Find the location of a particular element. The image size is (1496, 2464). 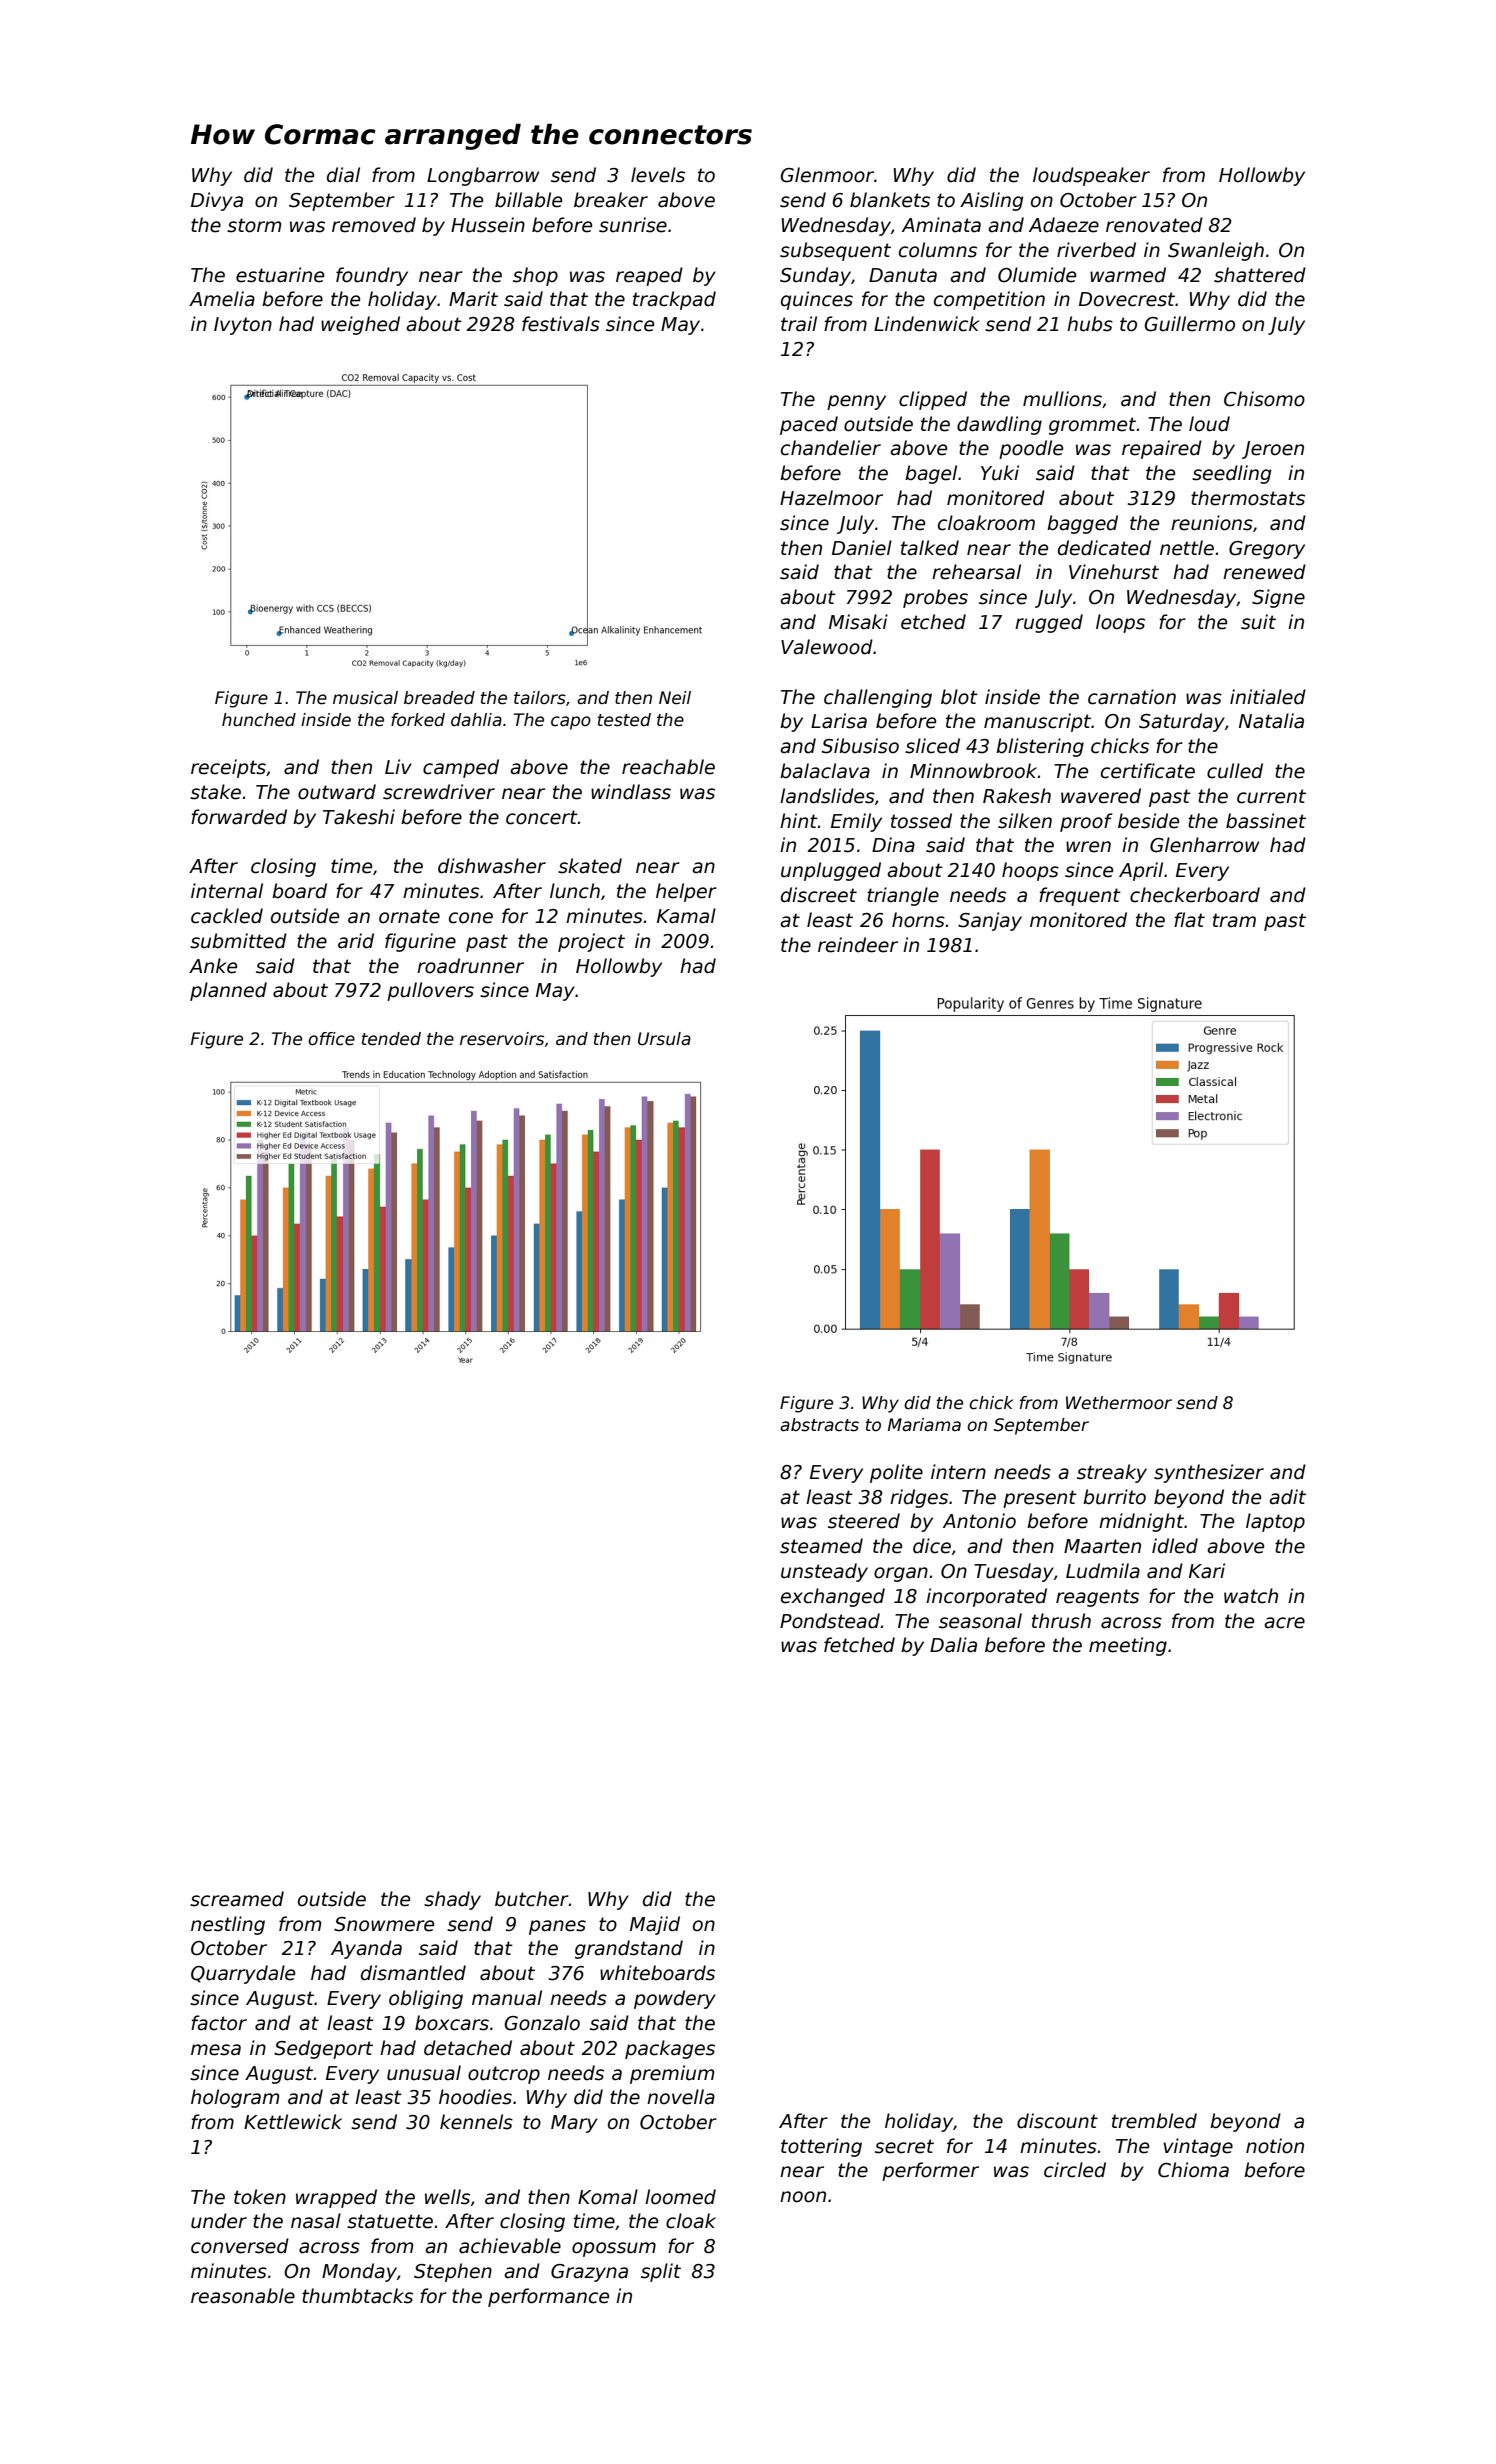

Neil is located at coordinates (675, 698).
